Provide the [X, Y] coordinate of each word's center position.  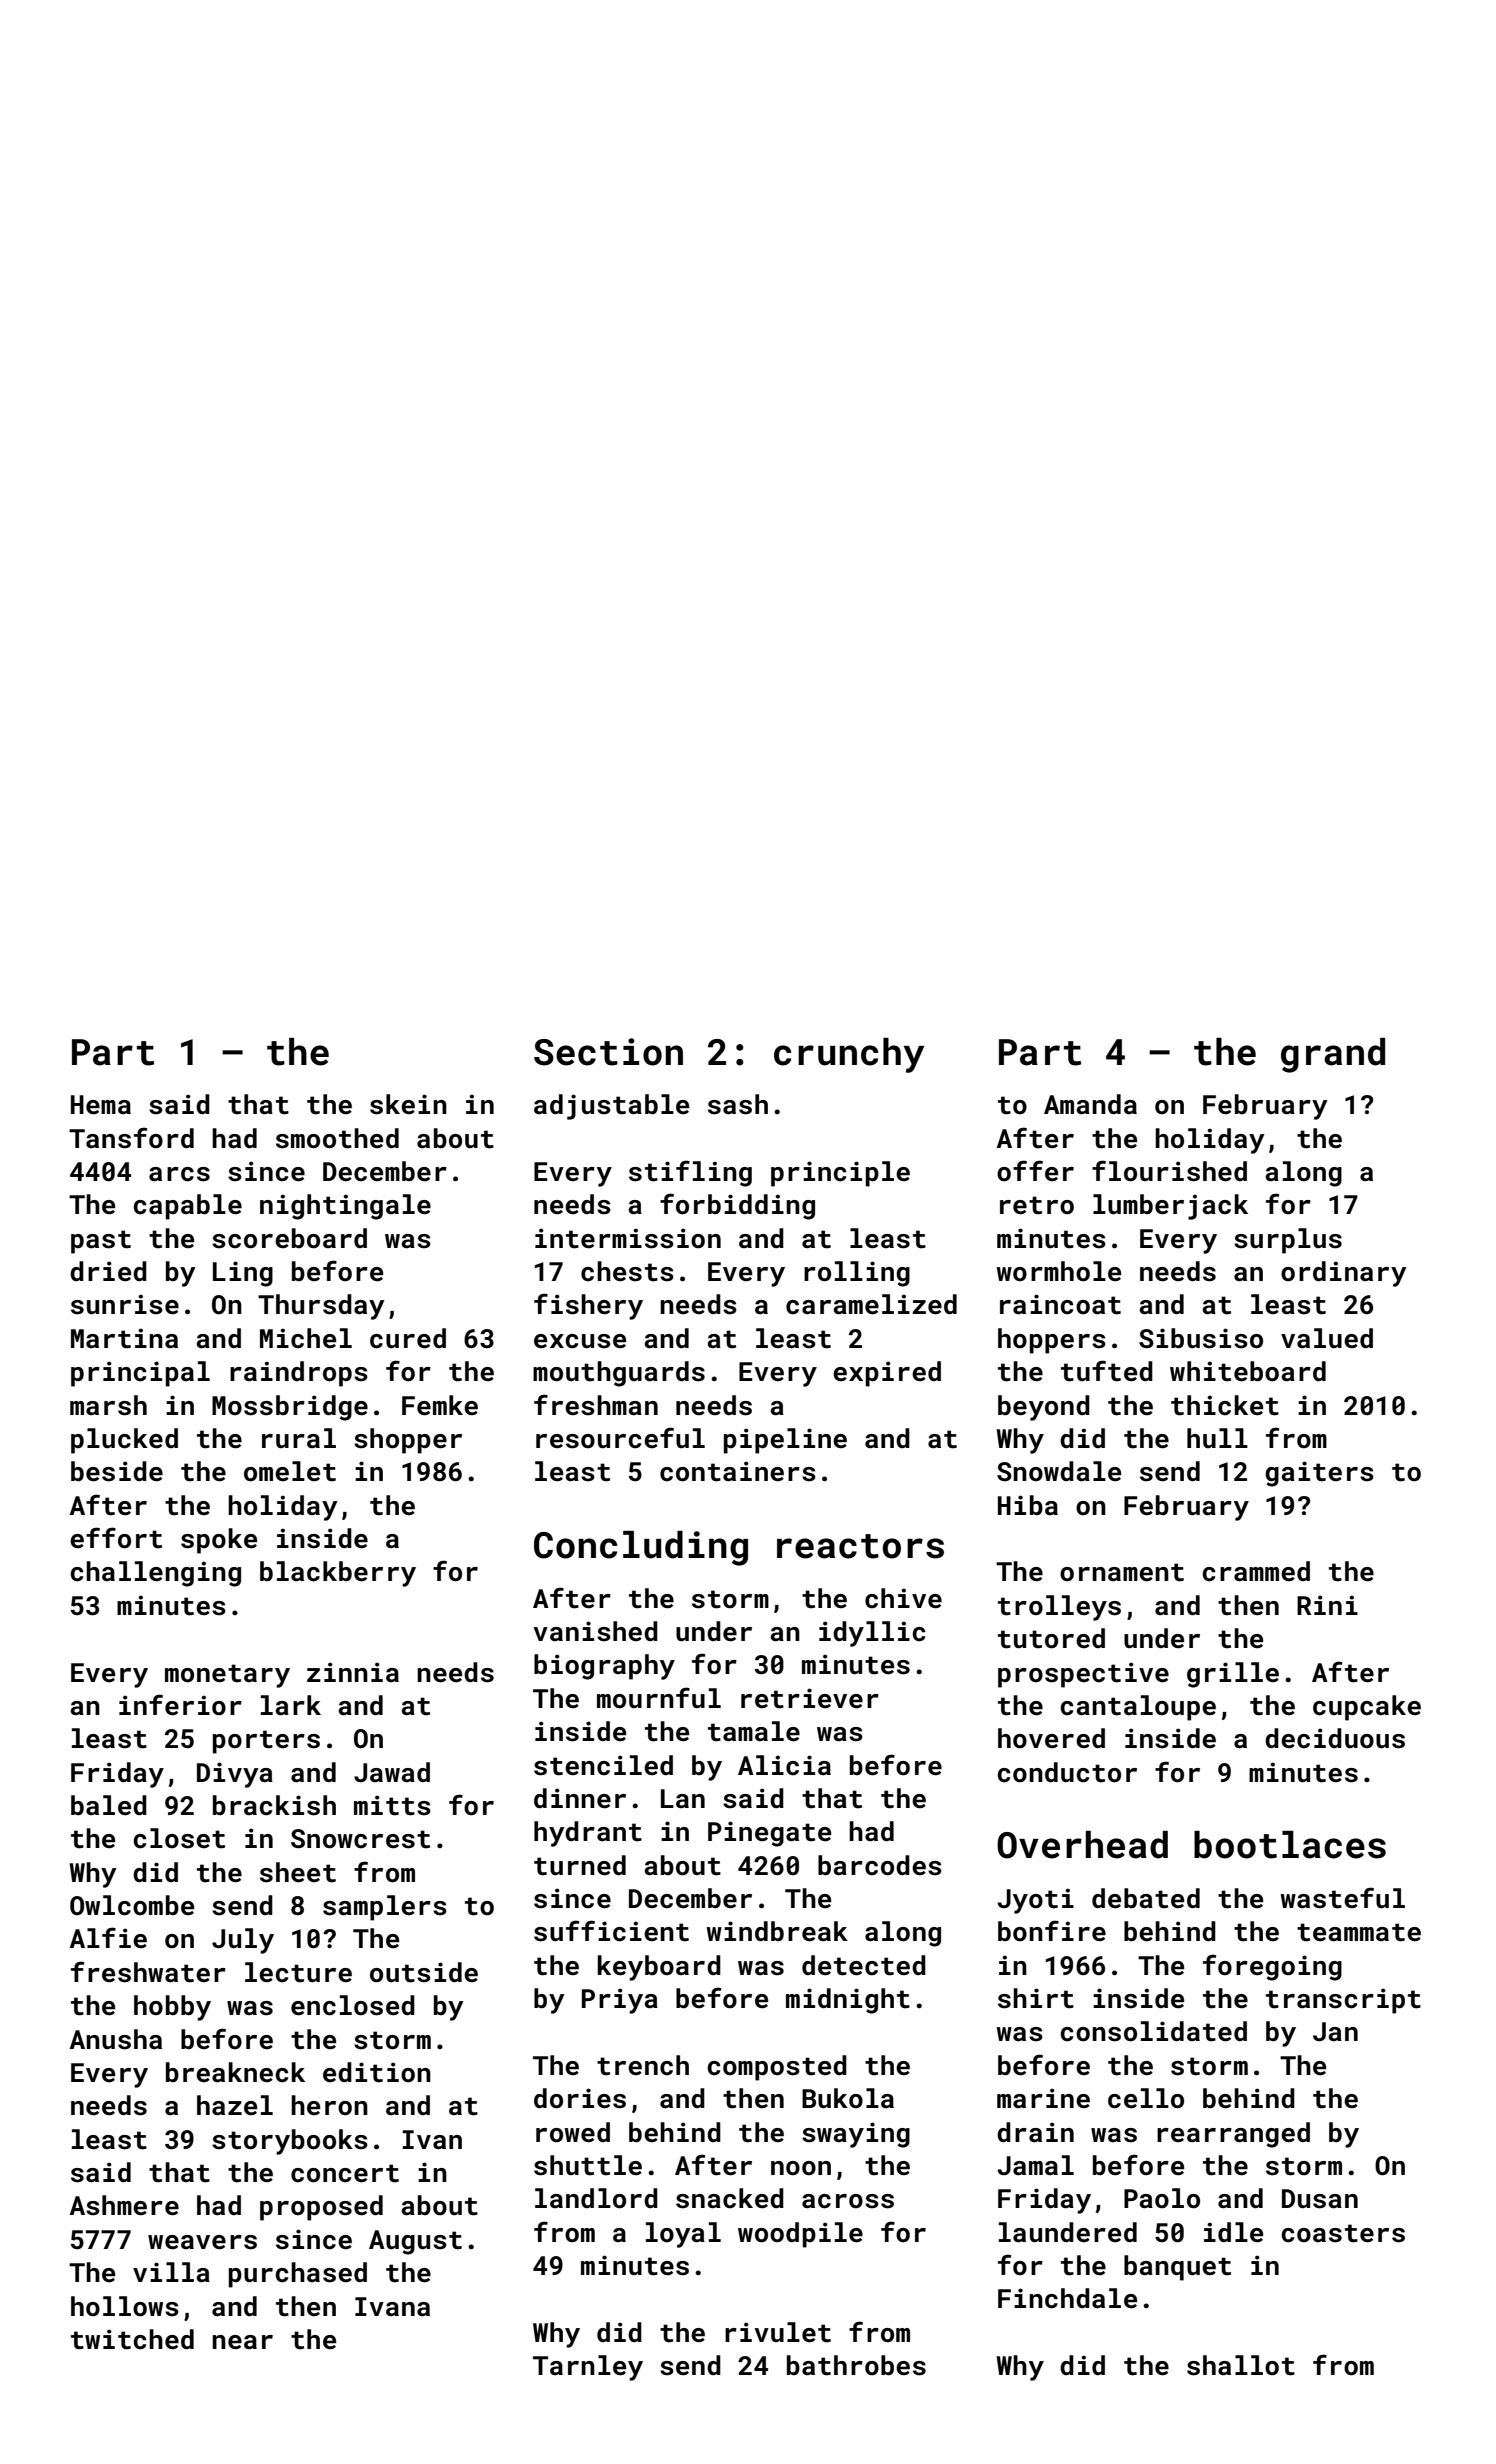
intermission [628, 1238]
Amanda [1090, 1104]
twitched [132, 2339]
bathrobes [856, 2365]
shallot [1241, 2365]
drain [1035, 2132]
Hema [101, 1105]
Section [608, 1052]
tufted [1107, 1371]
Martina [124, 1338]
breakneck [235, 2072]
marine [1043, 2098]
